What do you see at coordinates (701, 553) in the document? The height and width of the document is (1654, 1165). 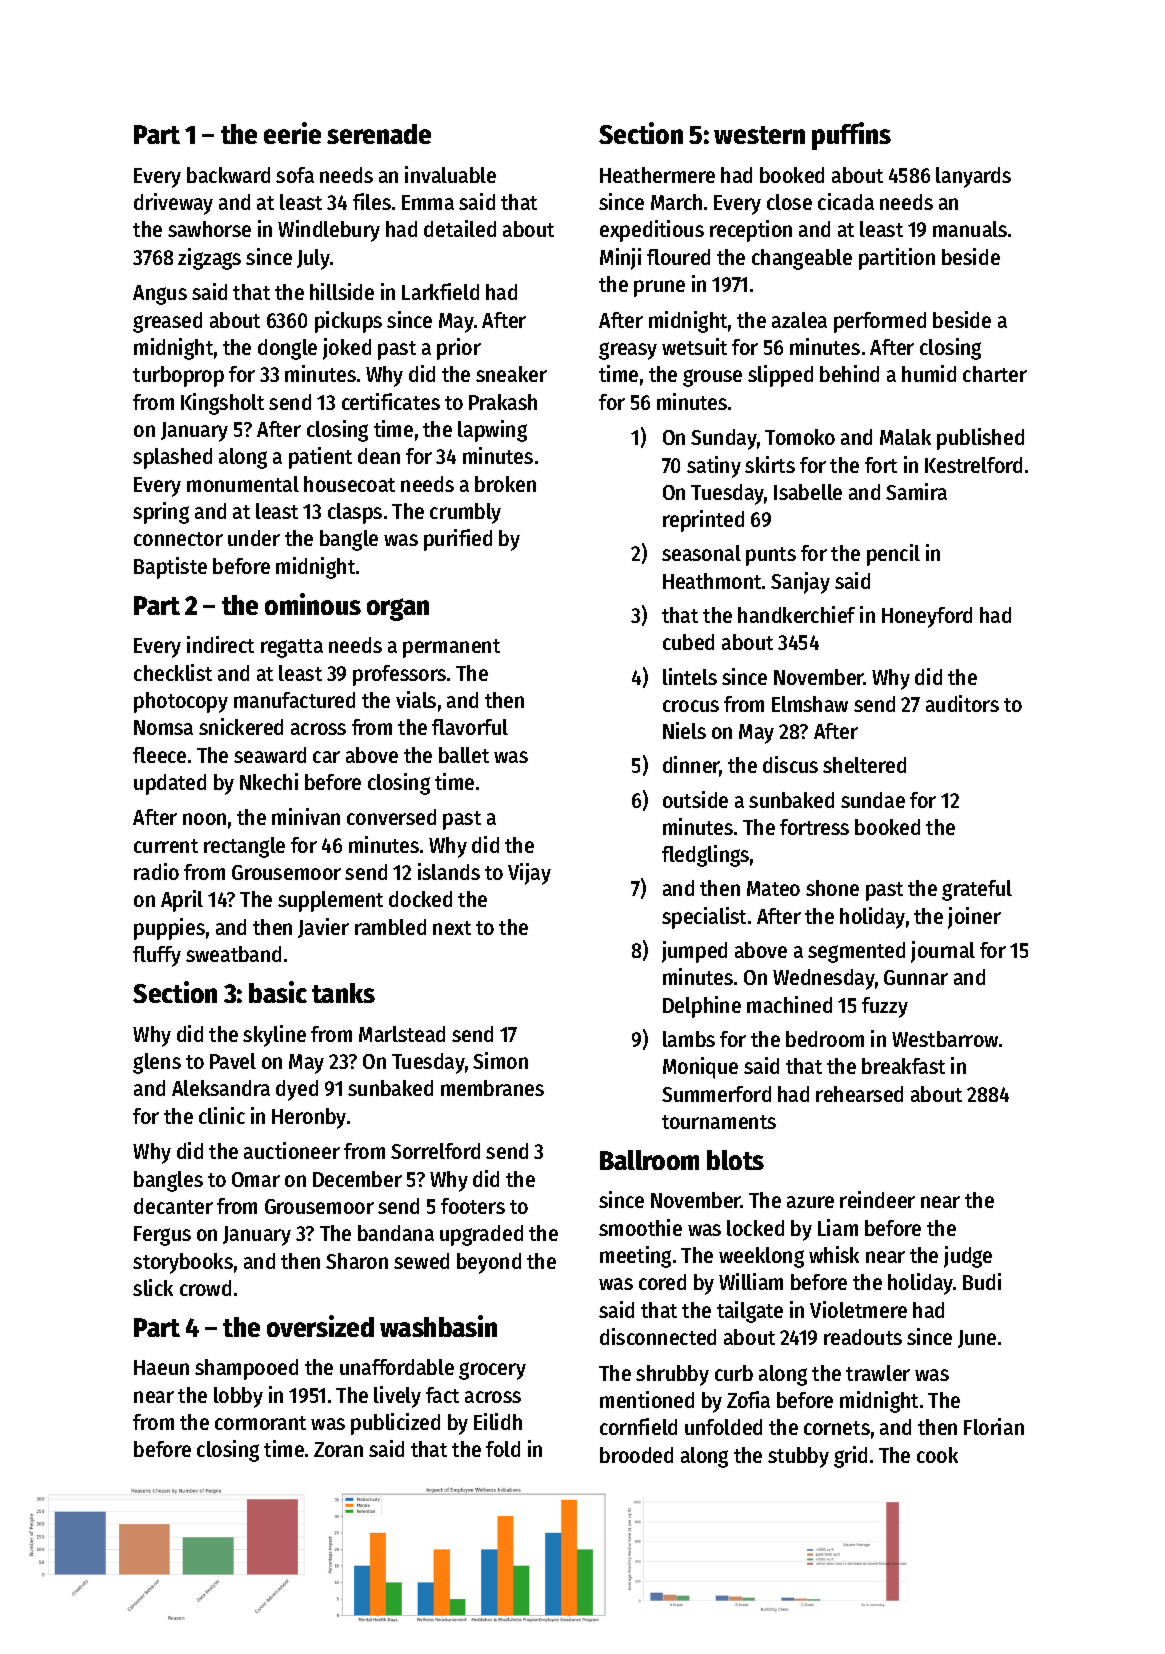 I see `seasonal` at bounding box center [701, 553].
